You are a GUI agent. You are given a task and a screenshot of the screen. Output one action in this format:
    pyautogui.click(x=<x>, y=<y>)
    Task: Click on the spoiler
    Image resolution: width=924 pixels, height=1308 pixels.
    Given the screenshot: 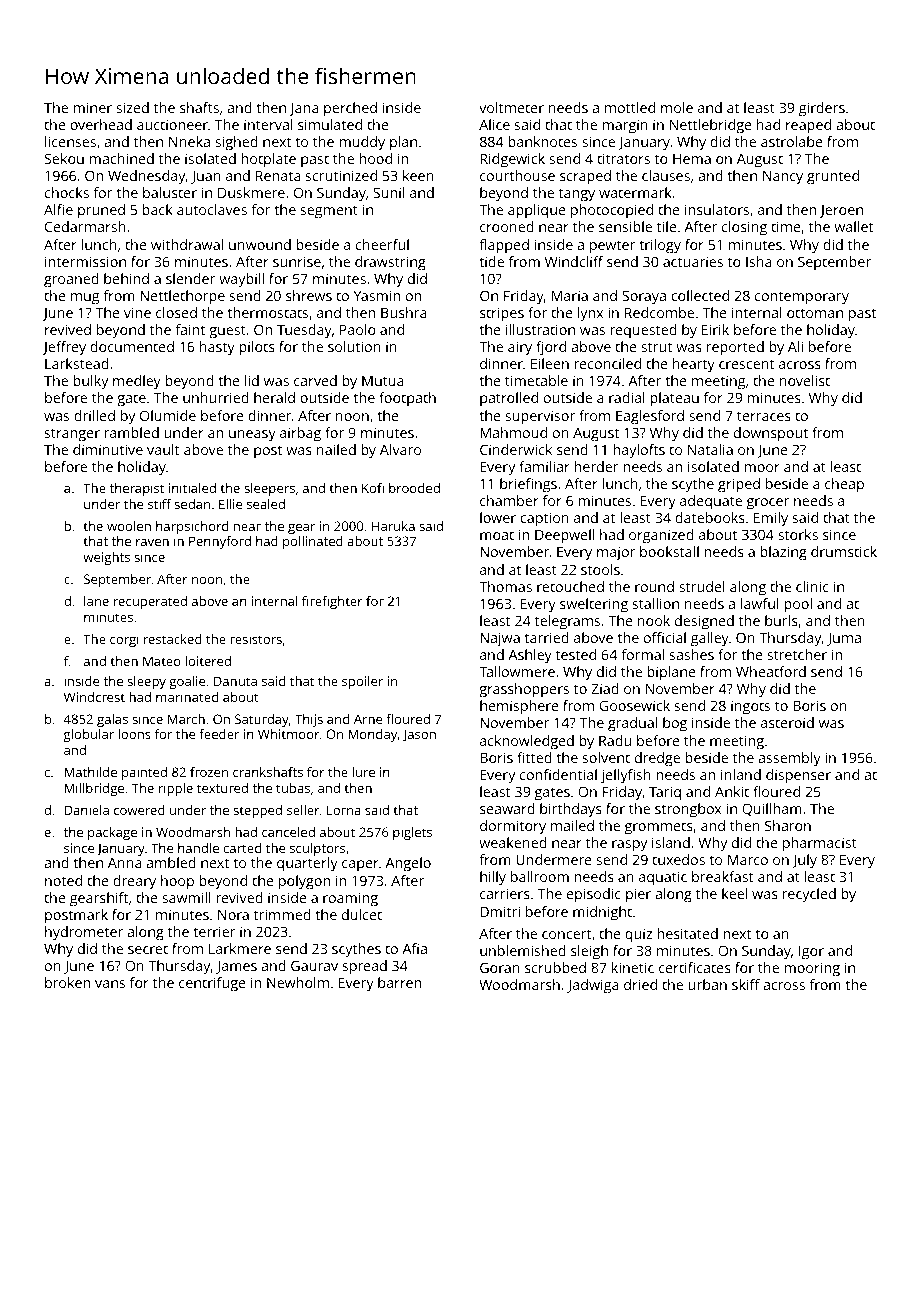 What is the action you would take?
    pyautogui.click(x=362, y=682)
